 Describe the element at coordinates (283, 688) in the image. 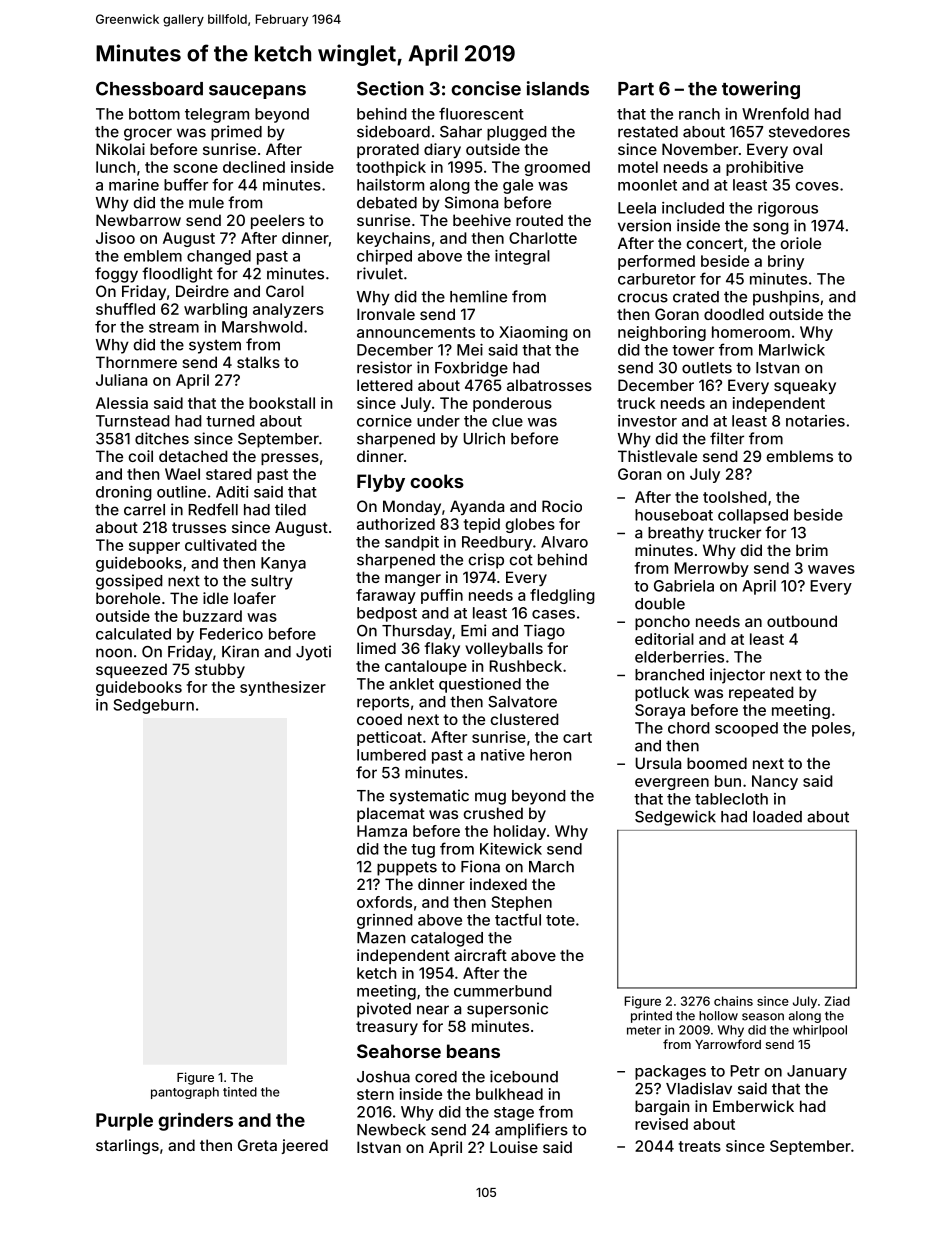

I see `synthesizer` at that location.
